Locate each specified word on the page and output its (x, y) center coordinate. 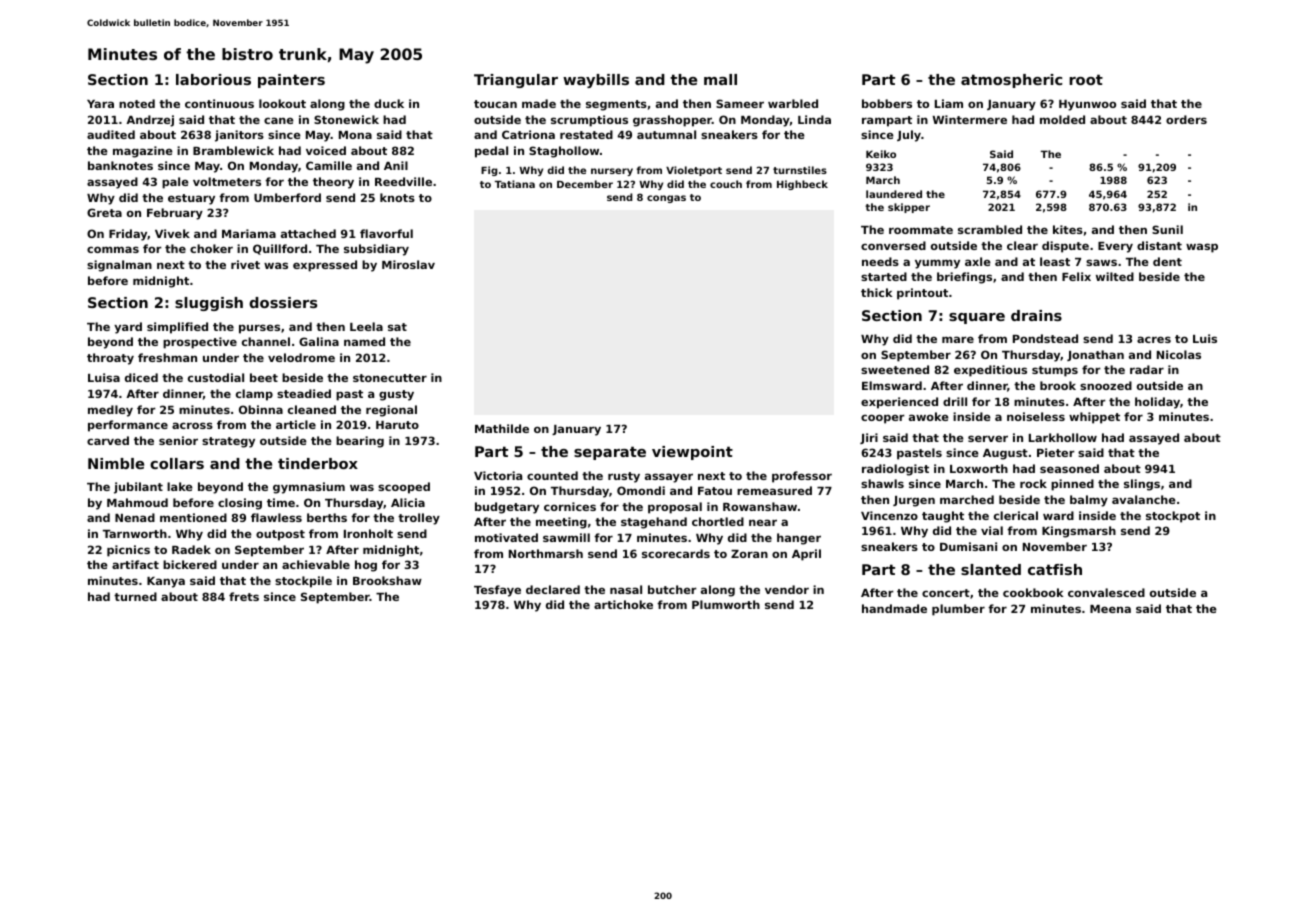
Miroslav (408, 264)
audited (111, 134)
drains (1036, 315)
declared (553, 589)
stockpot (1173, 517)
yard (128, 328)
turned (135, 596)
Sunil (1167, 229)
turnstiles (800, 170)
